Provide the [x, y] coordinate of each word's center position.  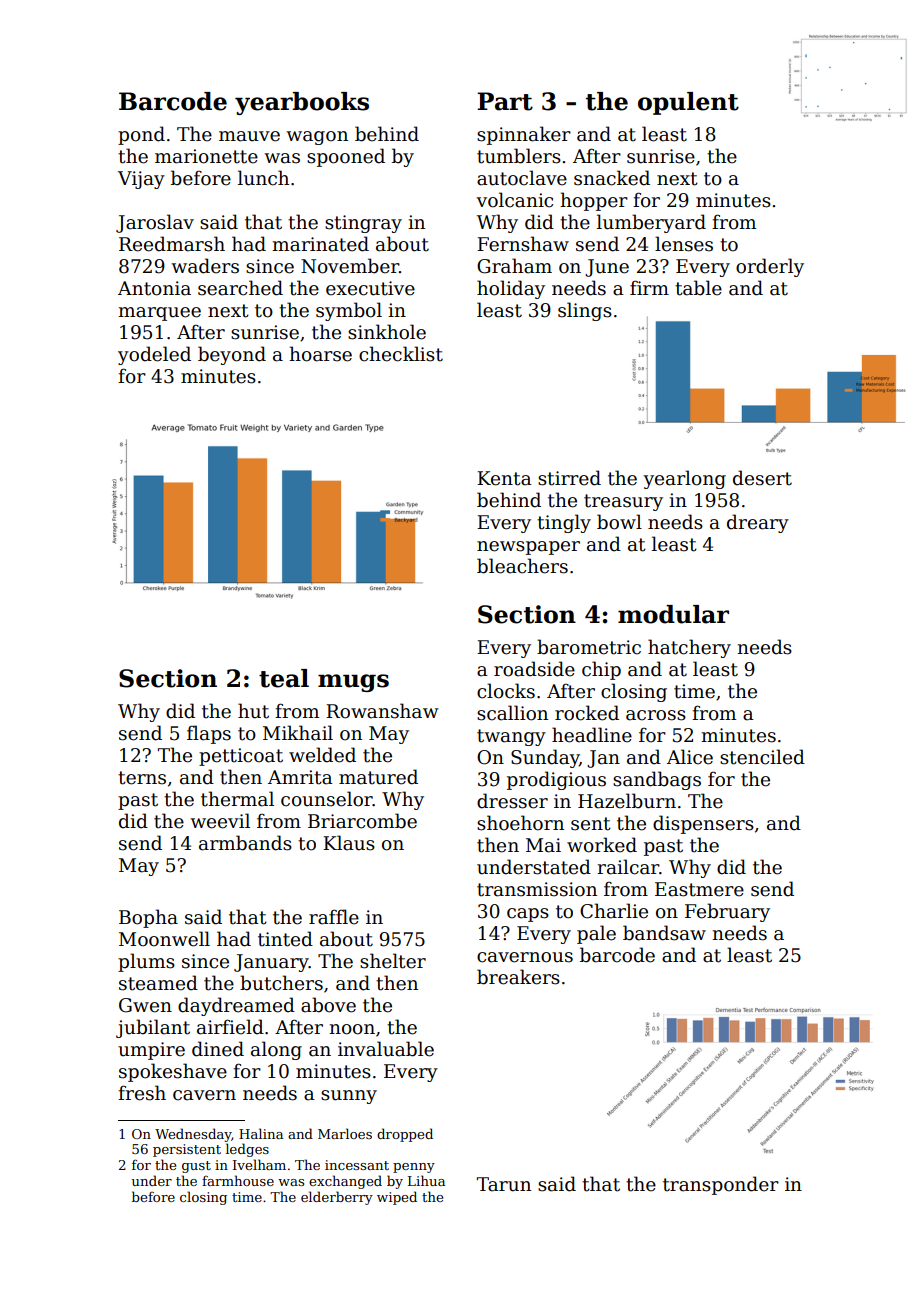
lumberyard [651, 223]
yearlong [684, 479]
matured [378, 777]
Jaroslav [155, 223]
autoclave [522, 178]
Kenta [504, 478]
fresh [142, 1093]
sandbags [657, 780]
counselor [327, 799]
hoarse [320, 354]
